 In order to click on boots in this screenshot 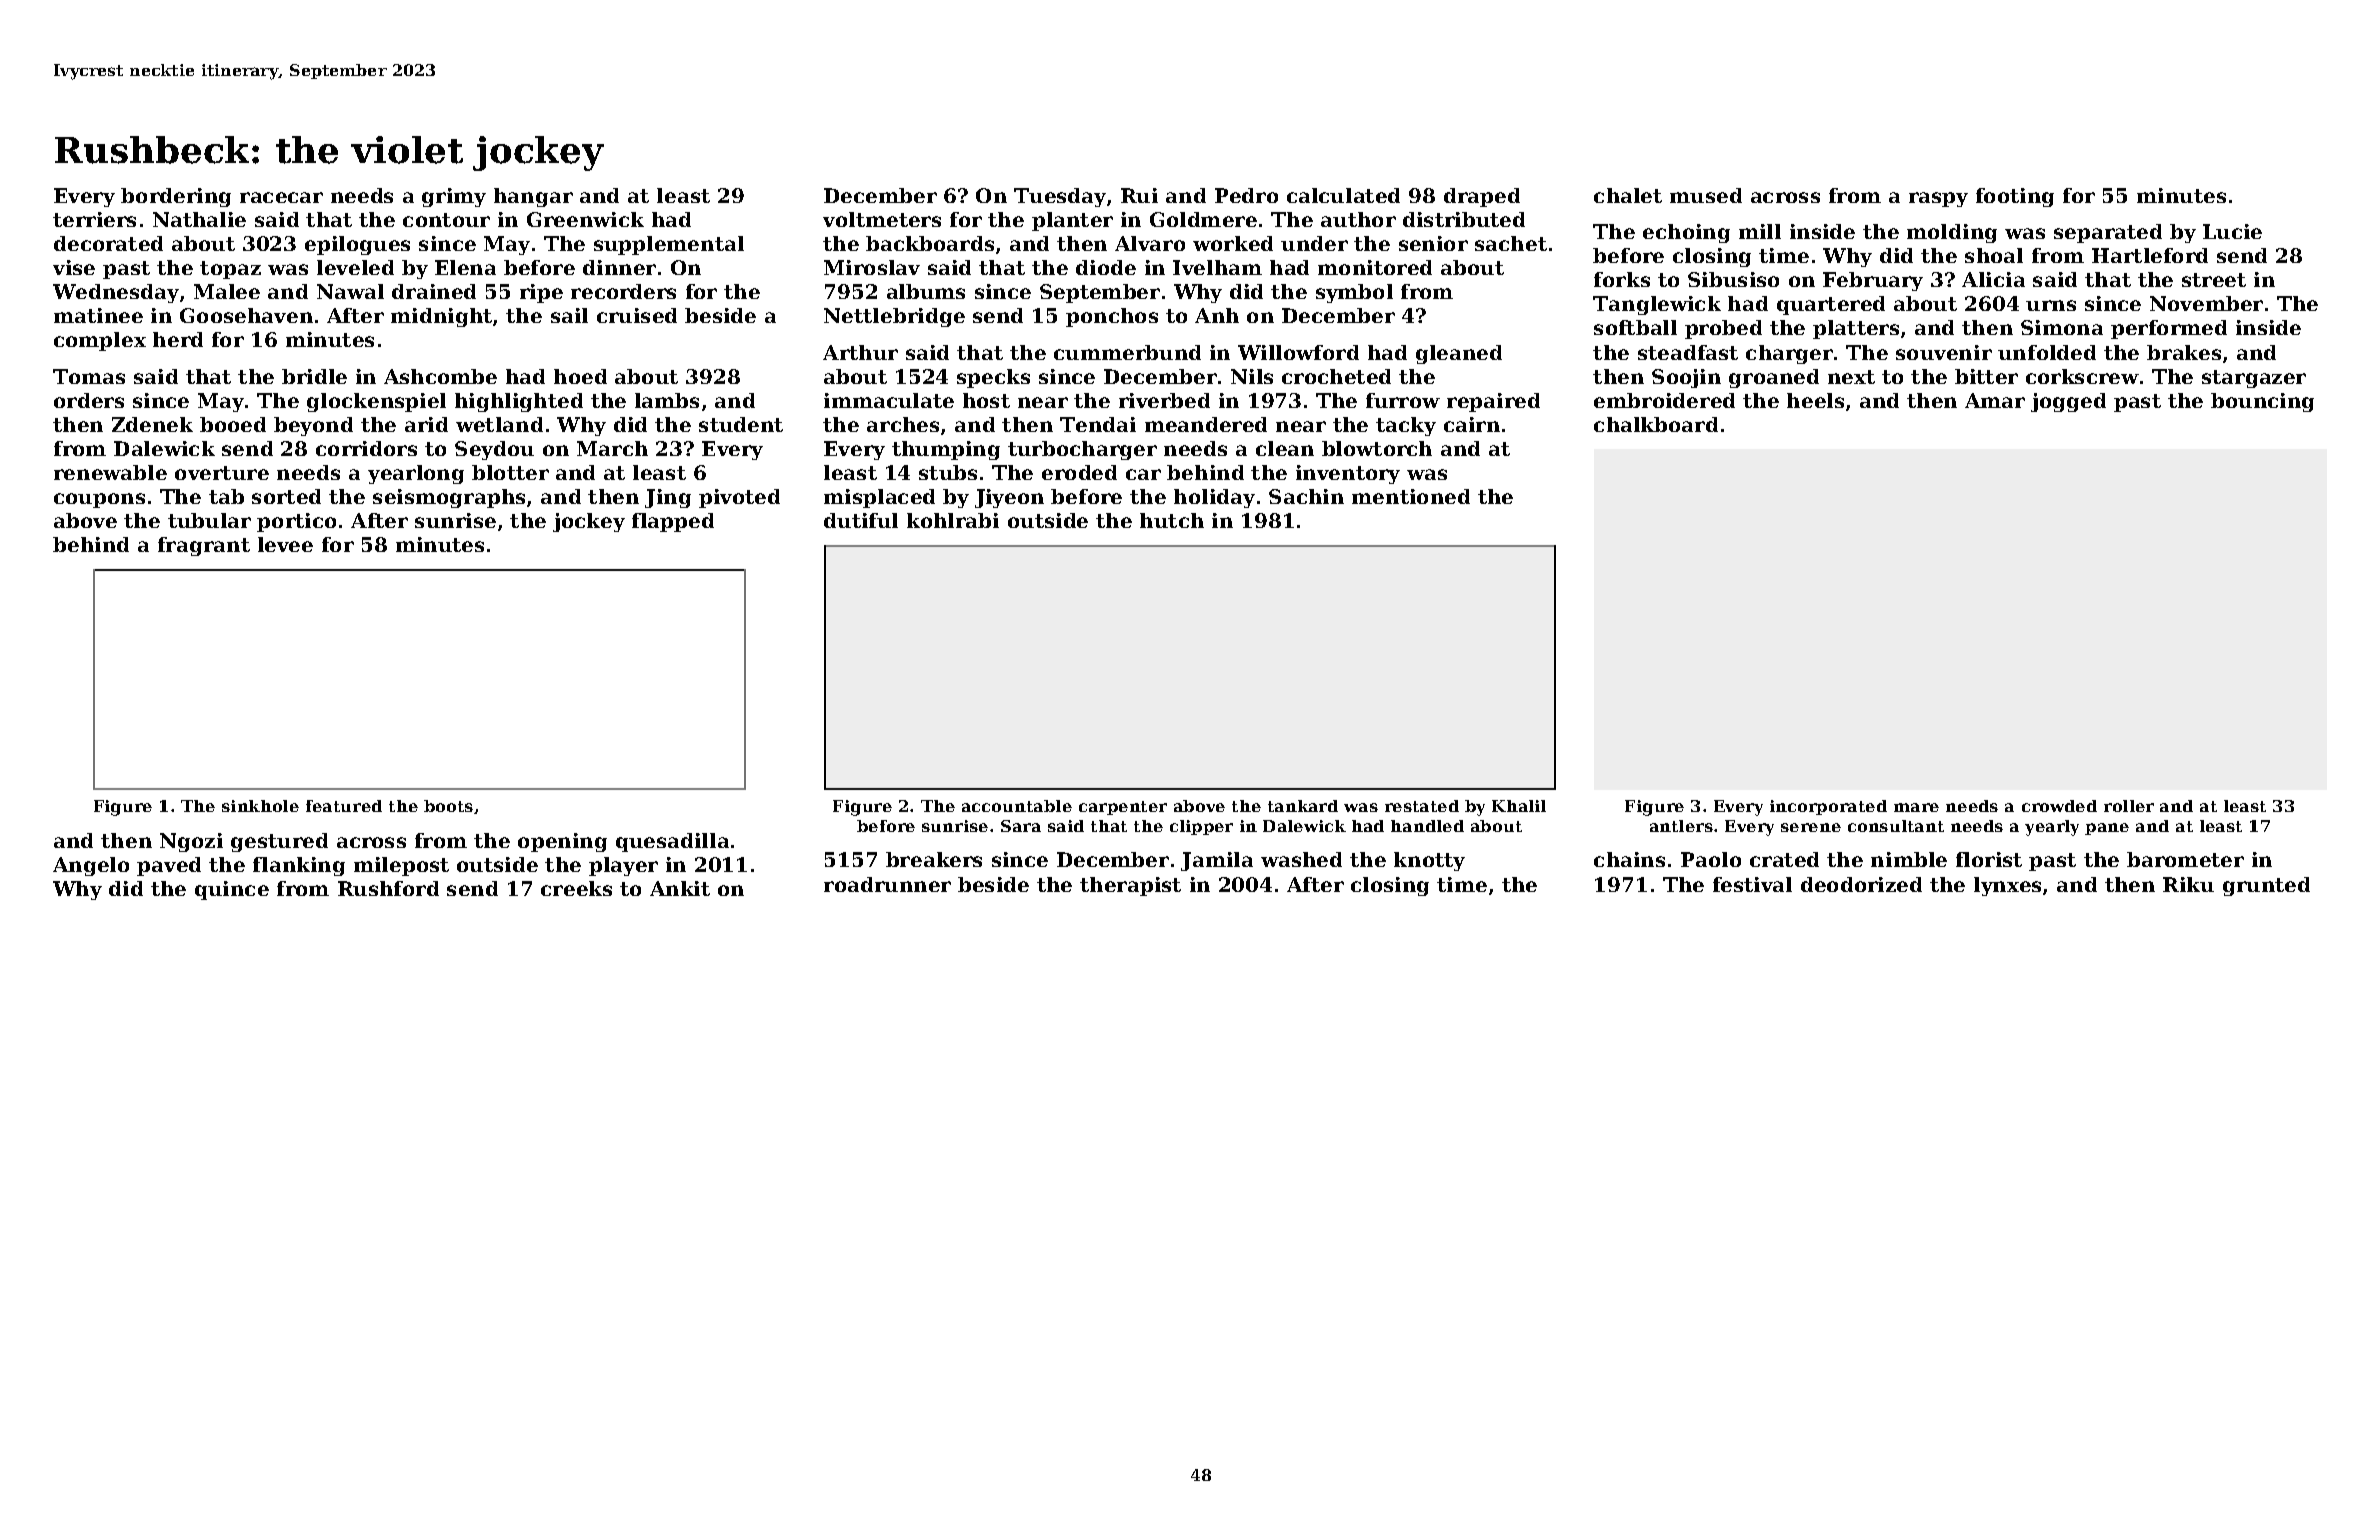, I will do `click(448, 806)`.
